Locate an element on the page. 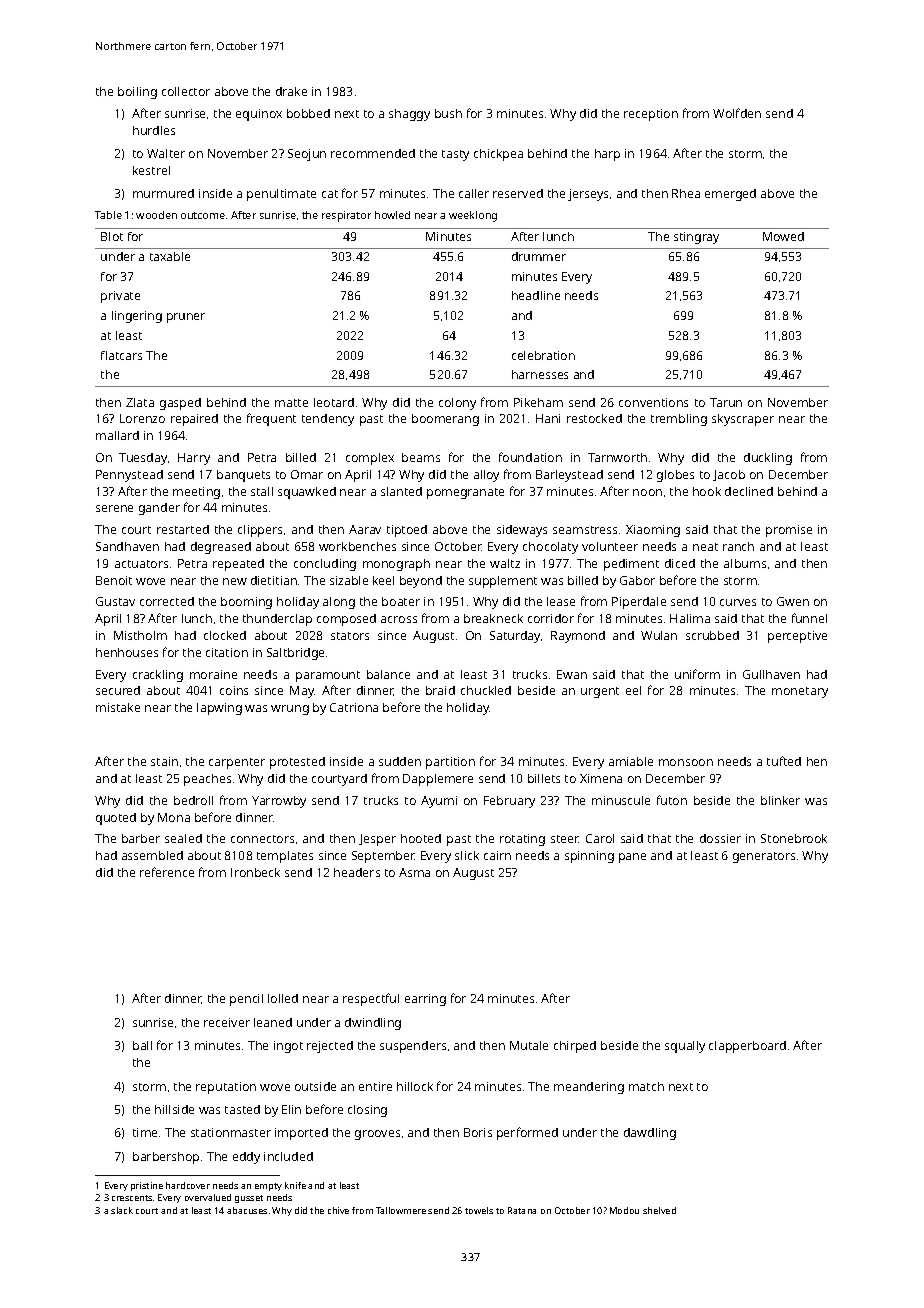 This image has width=924, height=1308. futon is located at coordinates (672, 800).
